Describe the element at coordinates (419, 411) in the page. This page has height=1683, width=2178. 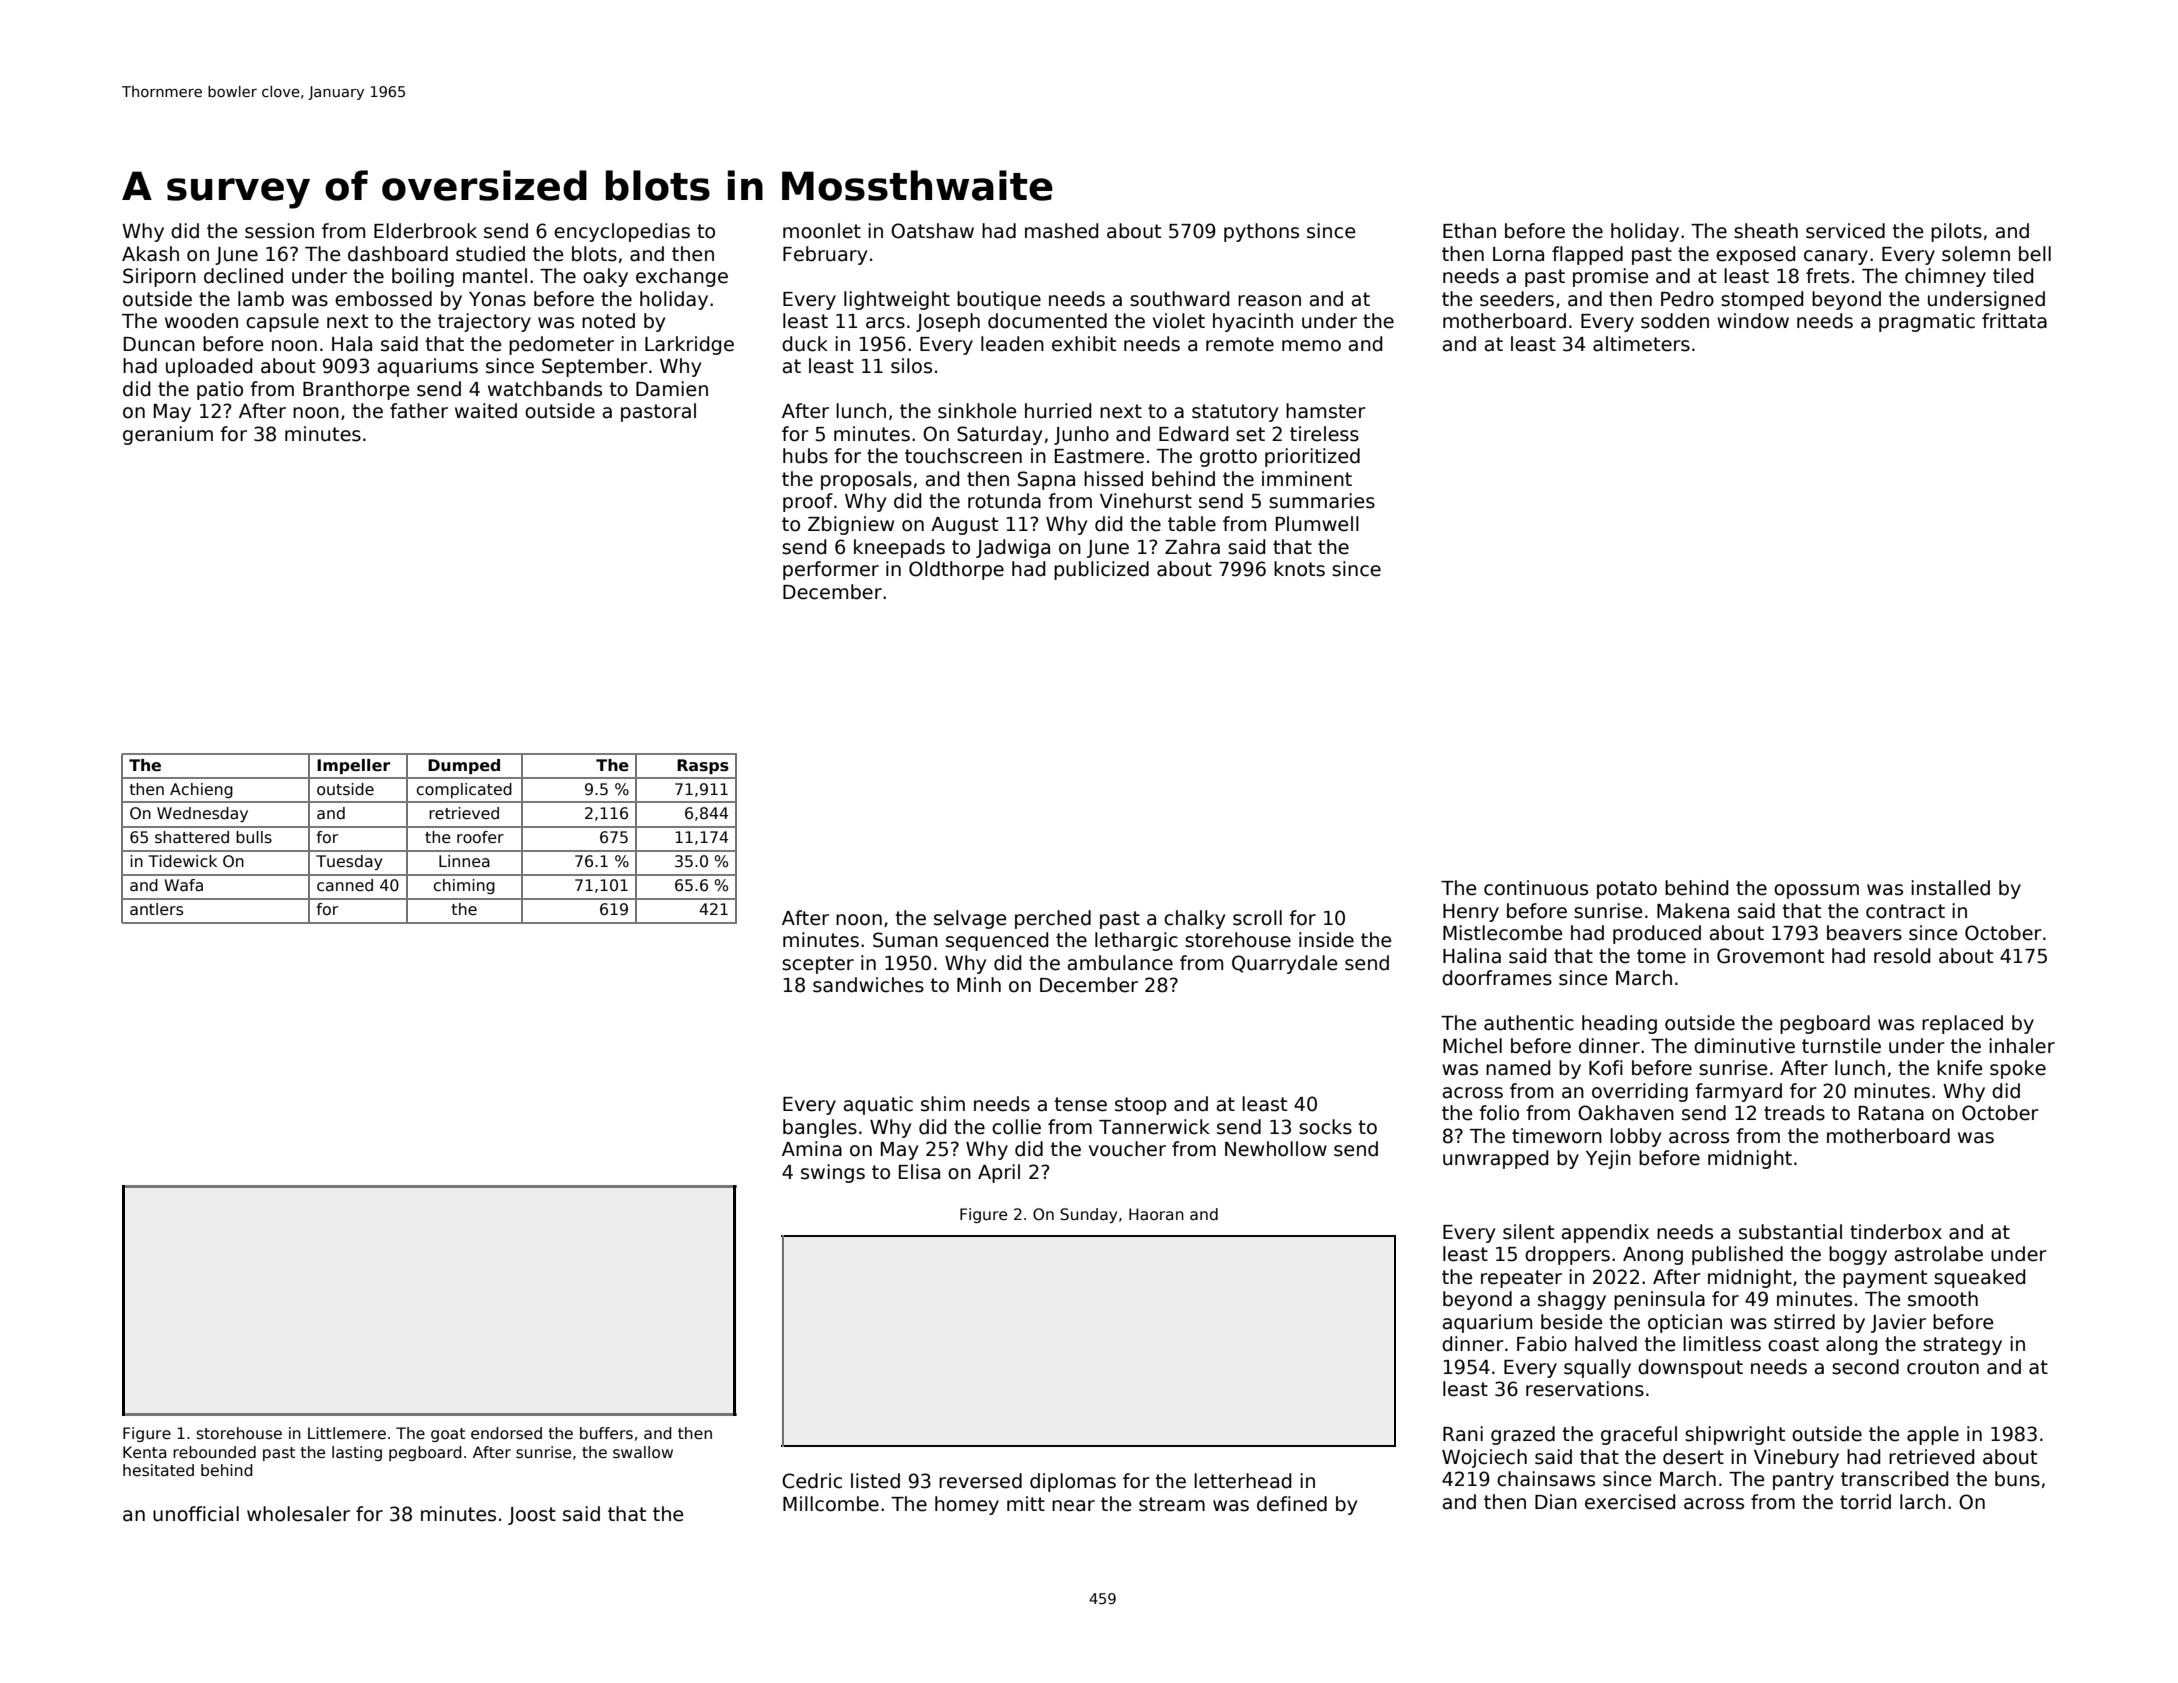
I see `father` at that location.
